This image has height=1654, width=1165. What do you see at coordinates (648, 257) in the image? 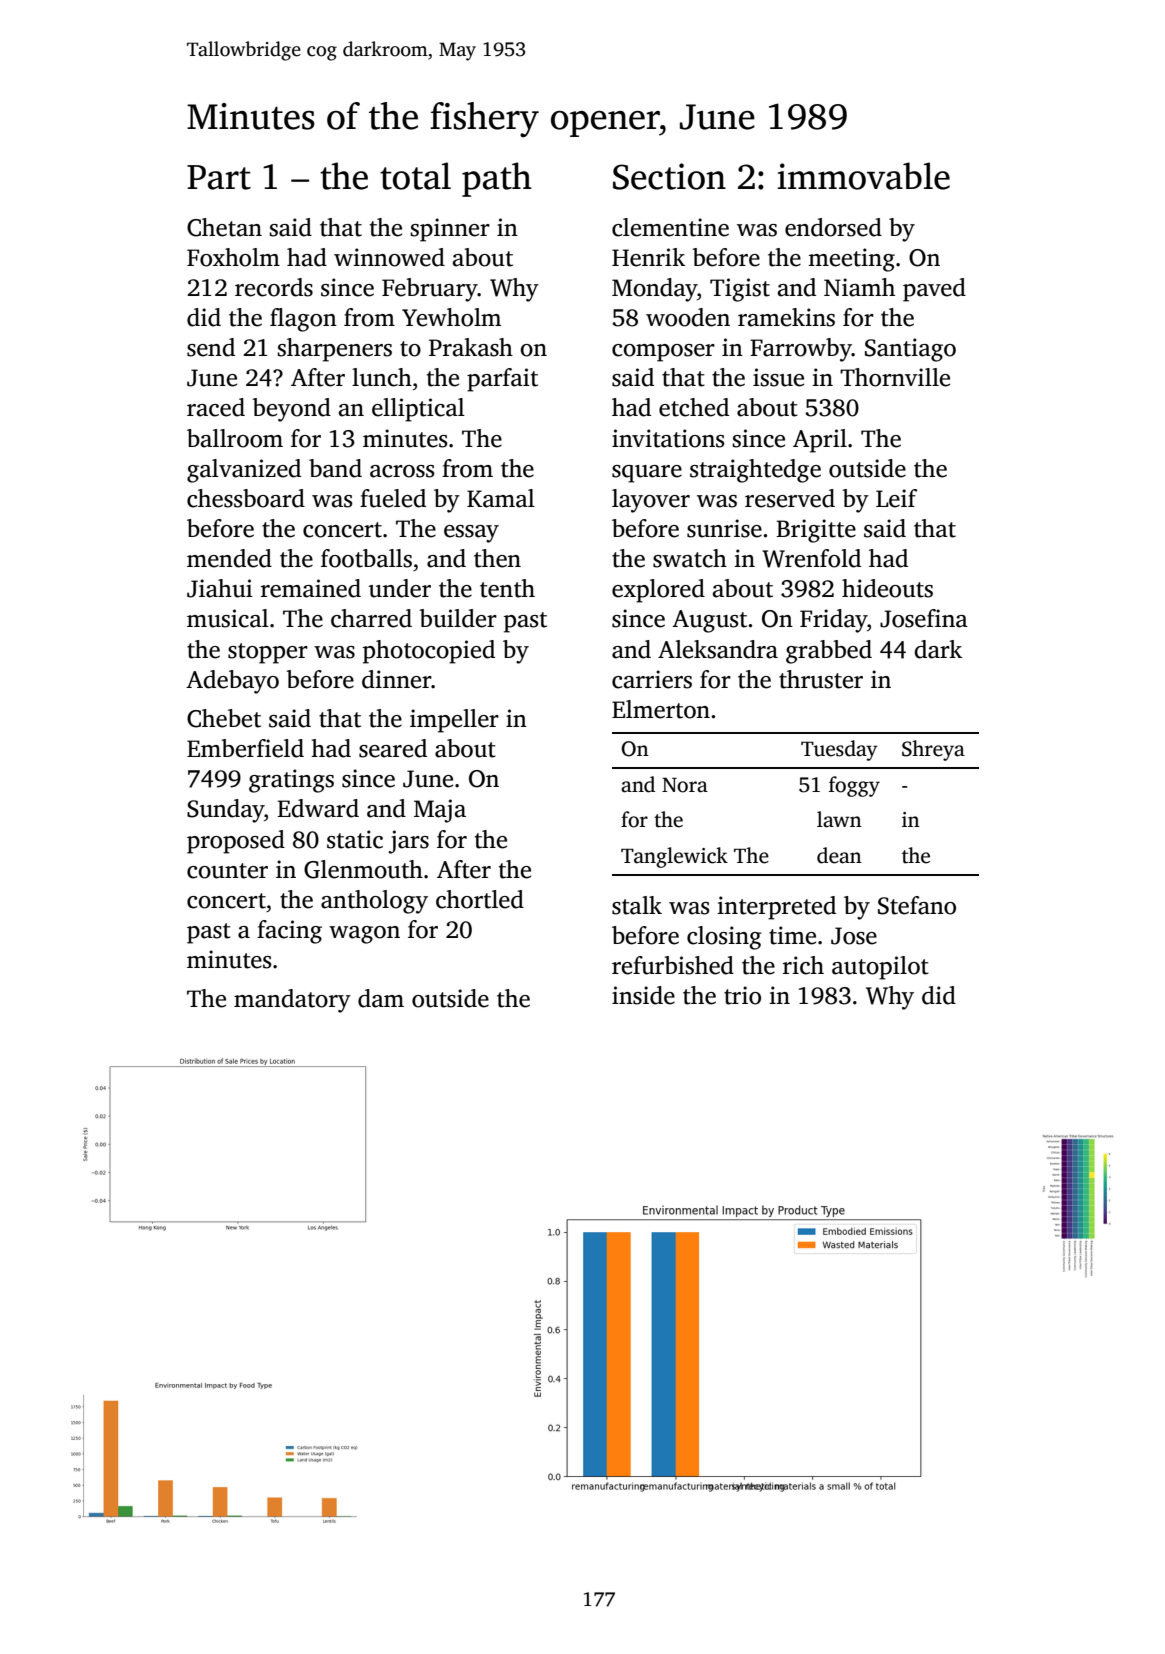
I see `Henrik` at bounding box center [648, 257].
